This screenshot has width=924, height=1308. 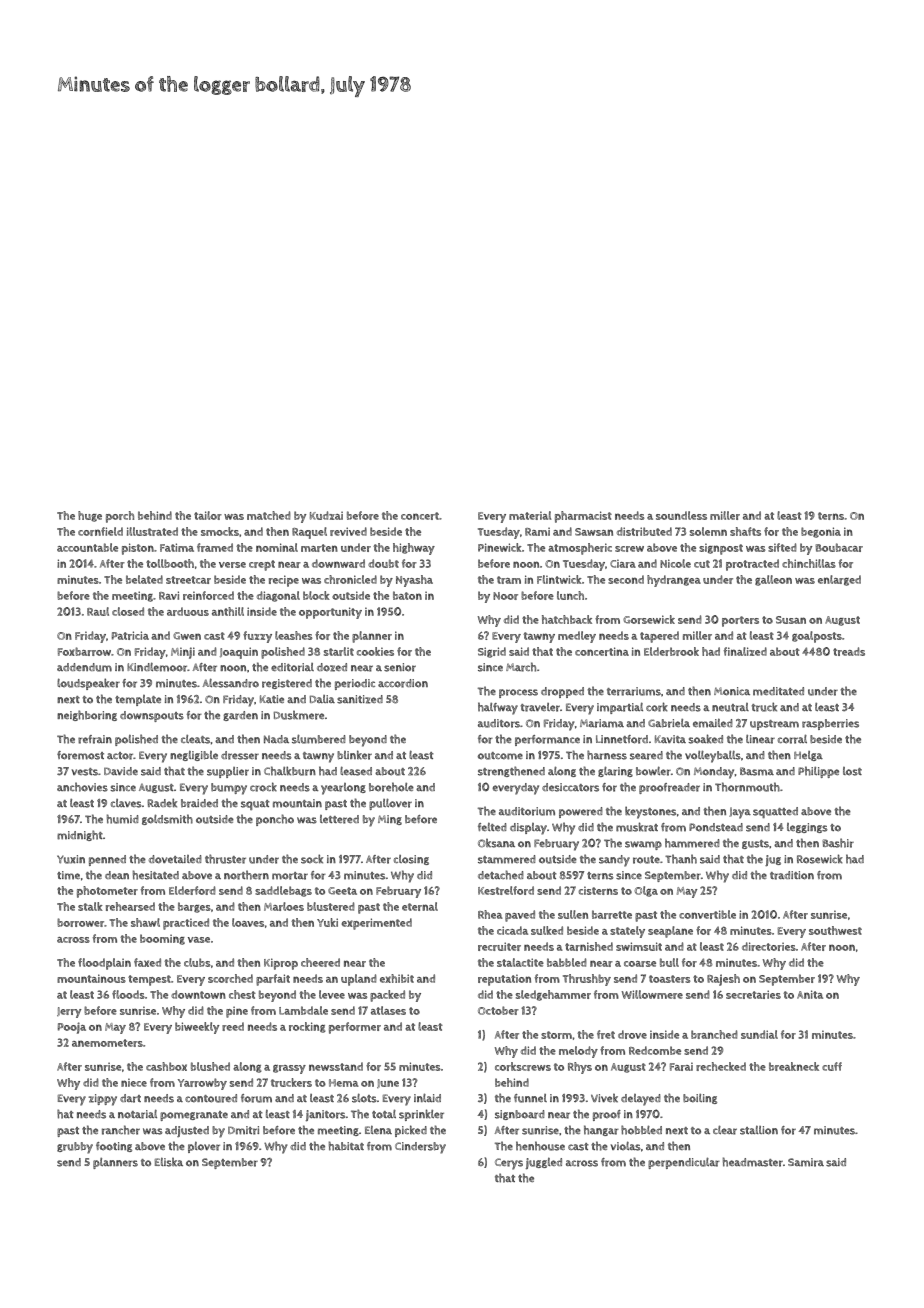 I want to click on material, so click(x=530, y=515).
